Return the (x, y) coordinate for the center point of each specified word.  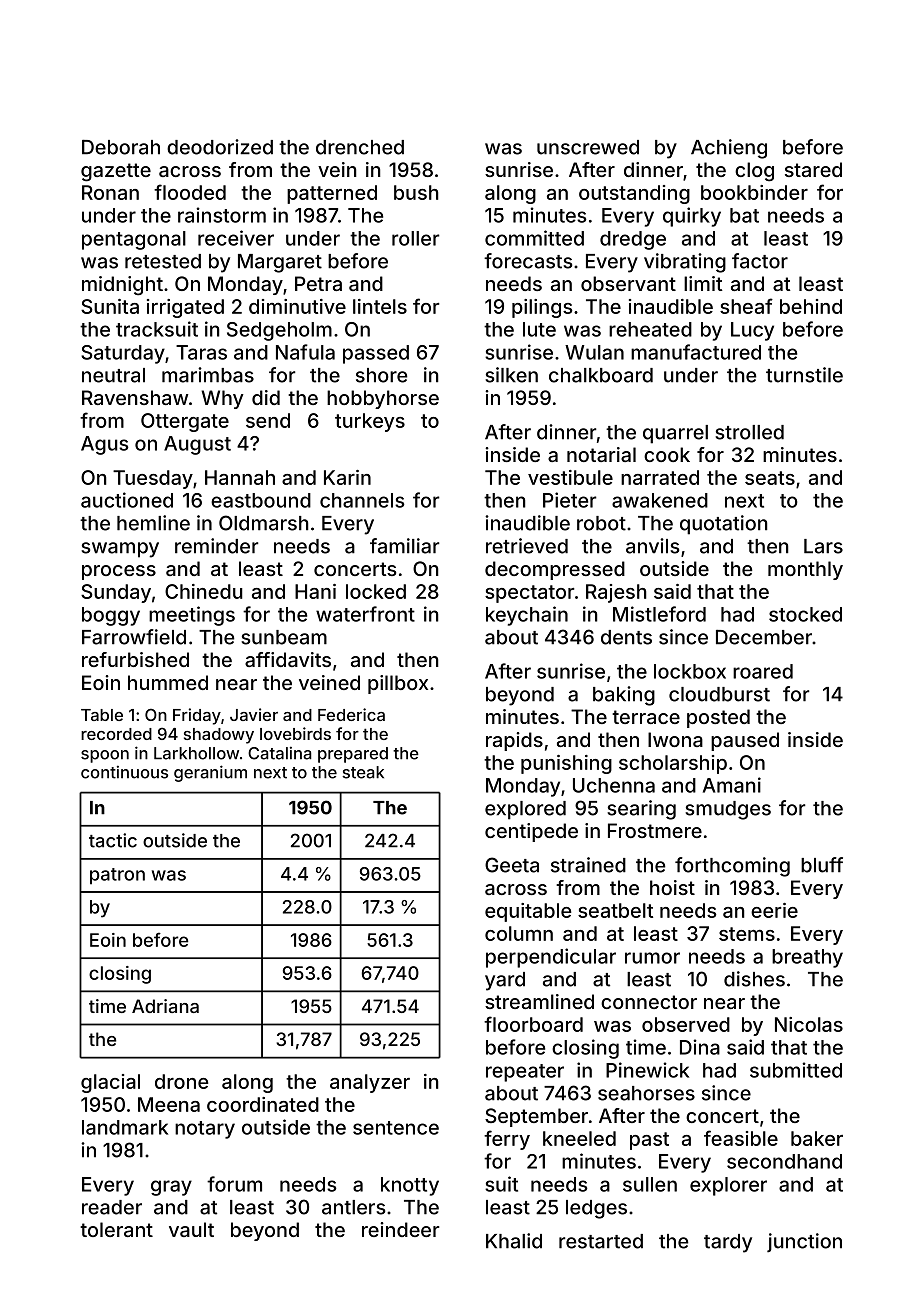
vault (191, 1229)
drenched (360, 147)
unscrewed (588, 147)
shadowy (219, 736)
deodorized (220, 147)
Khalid (514, 1241)
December (764, 637)
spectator (530, 594)
